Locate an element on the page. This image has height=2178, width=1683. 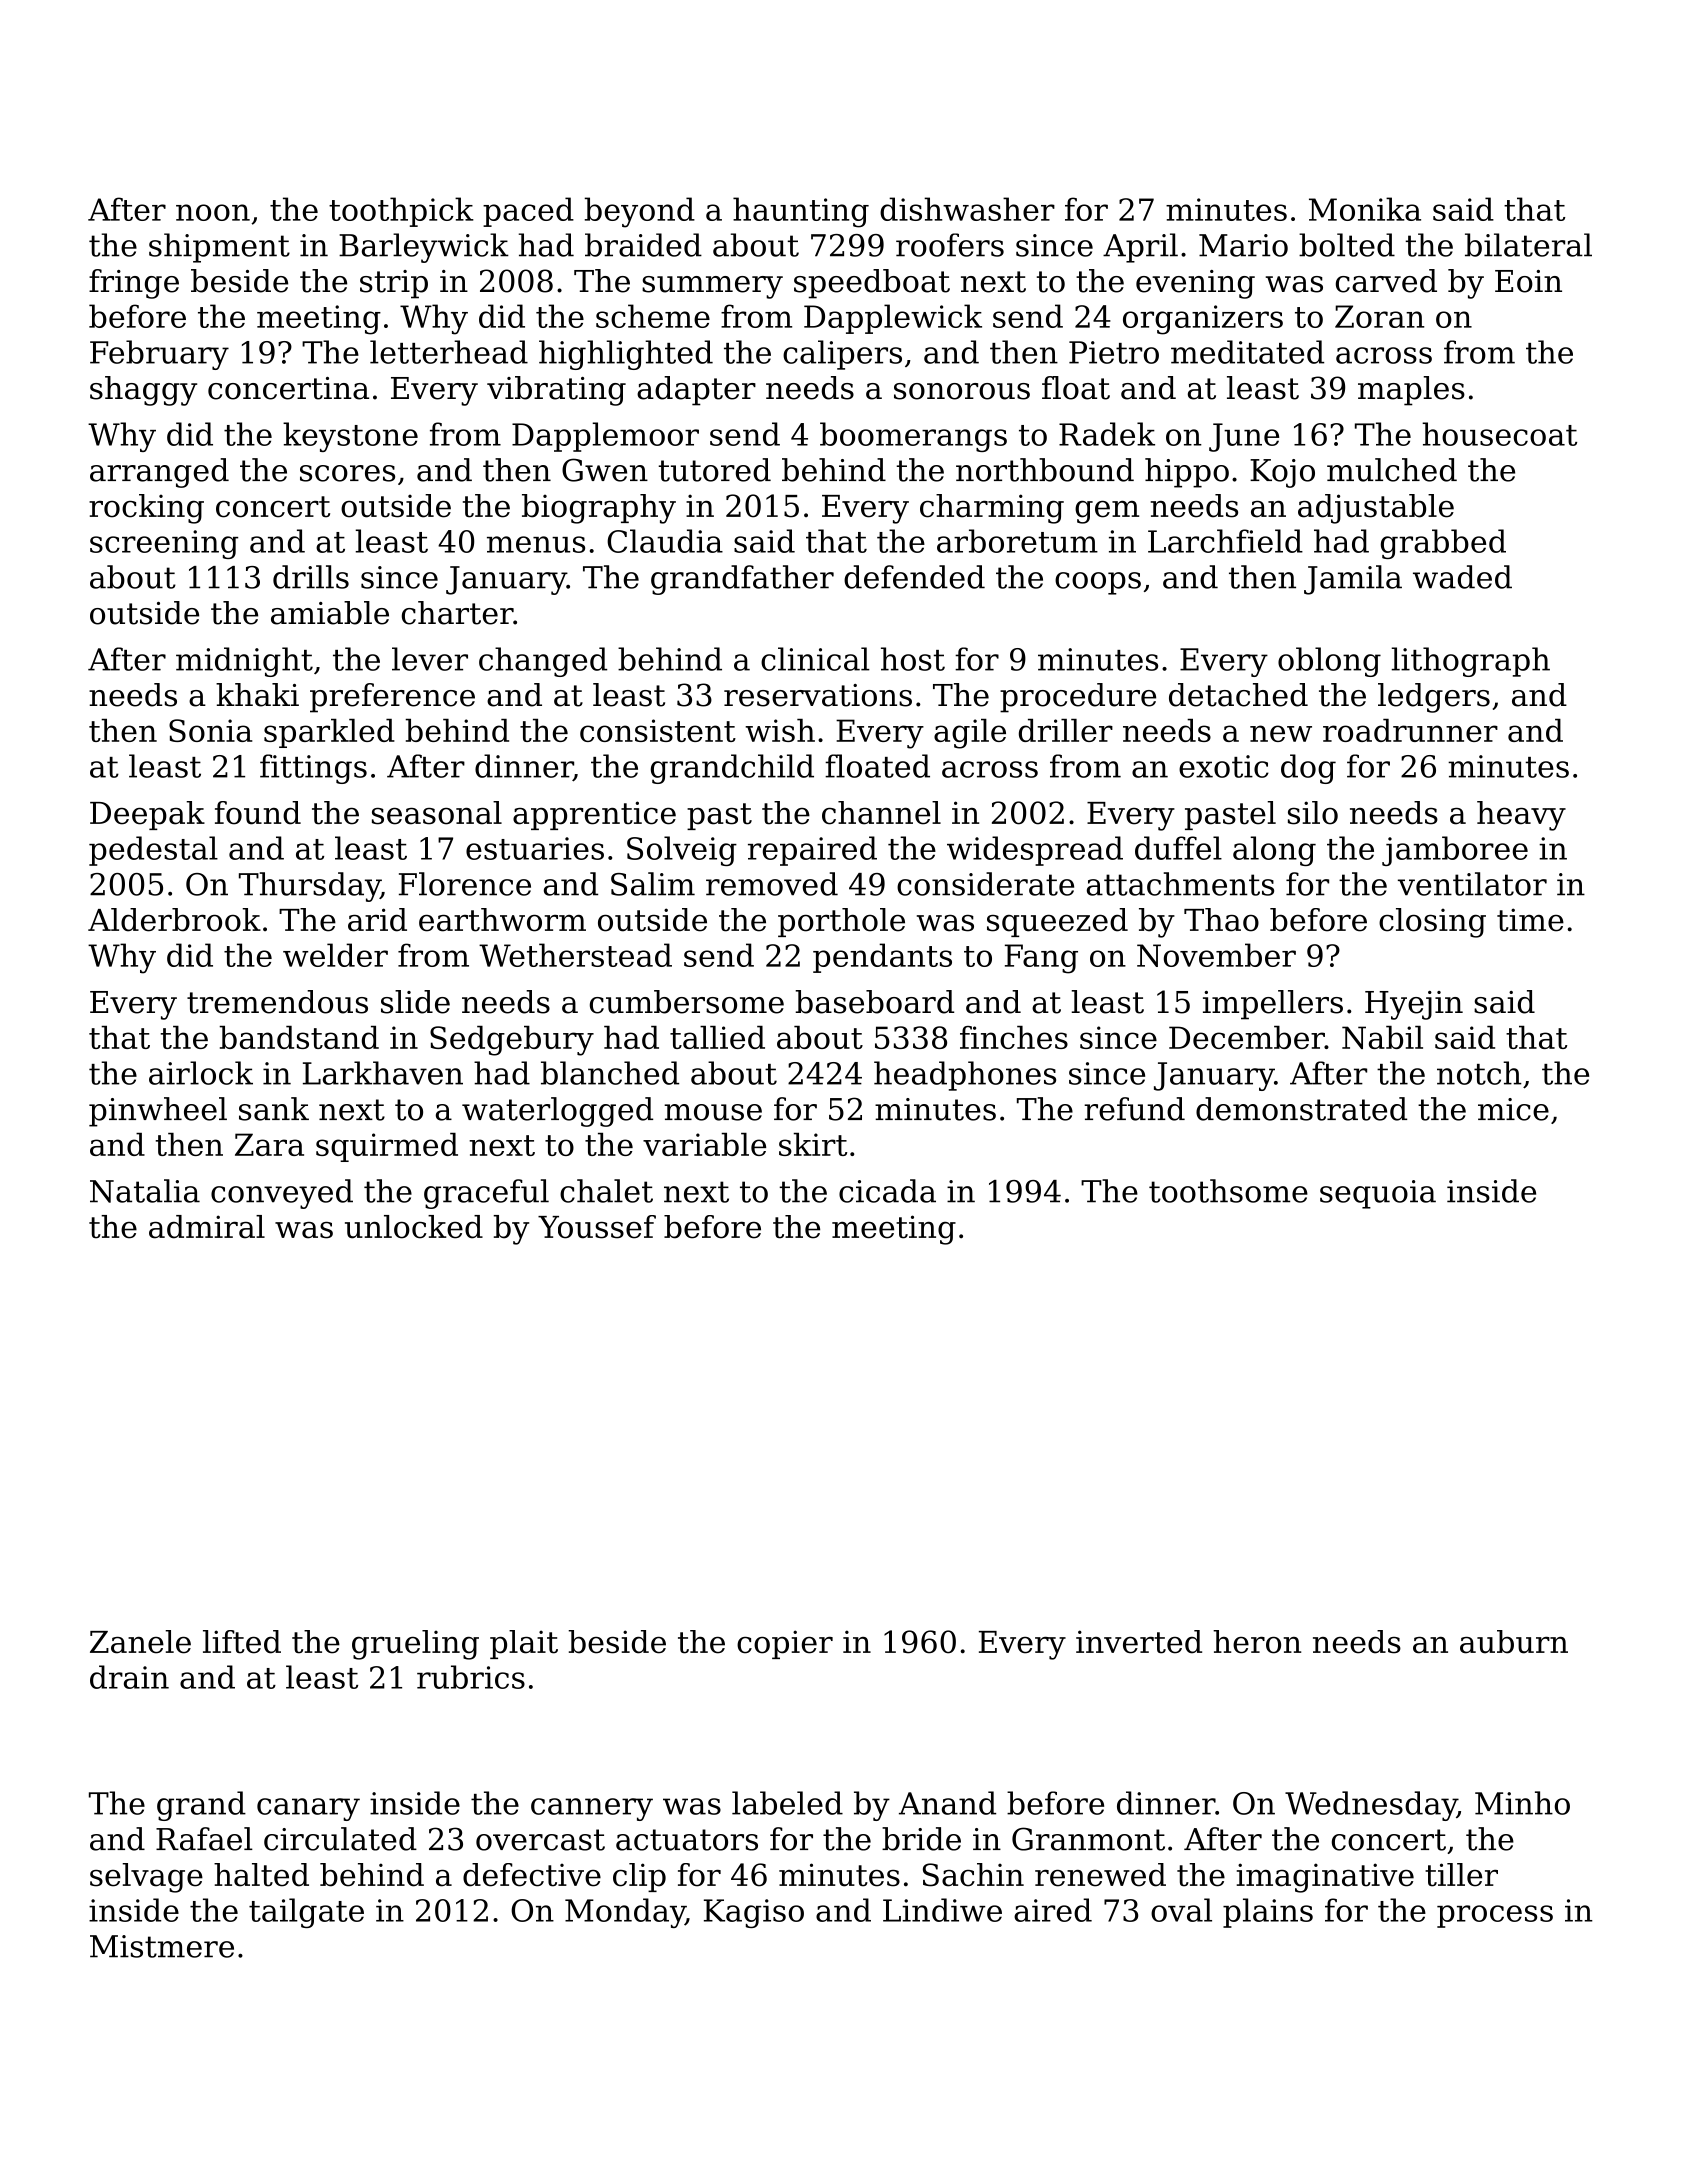
closing is located at coordinates (1432, 923).
